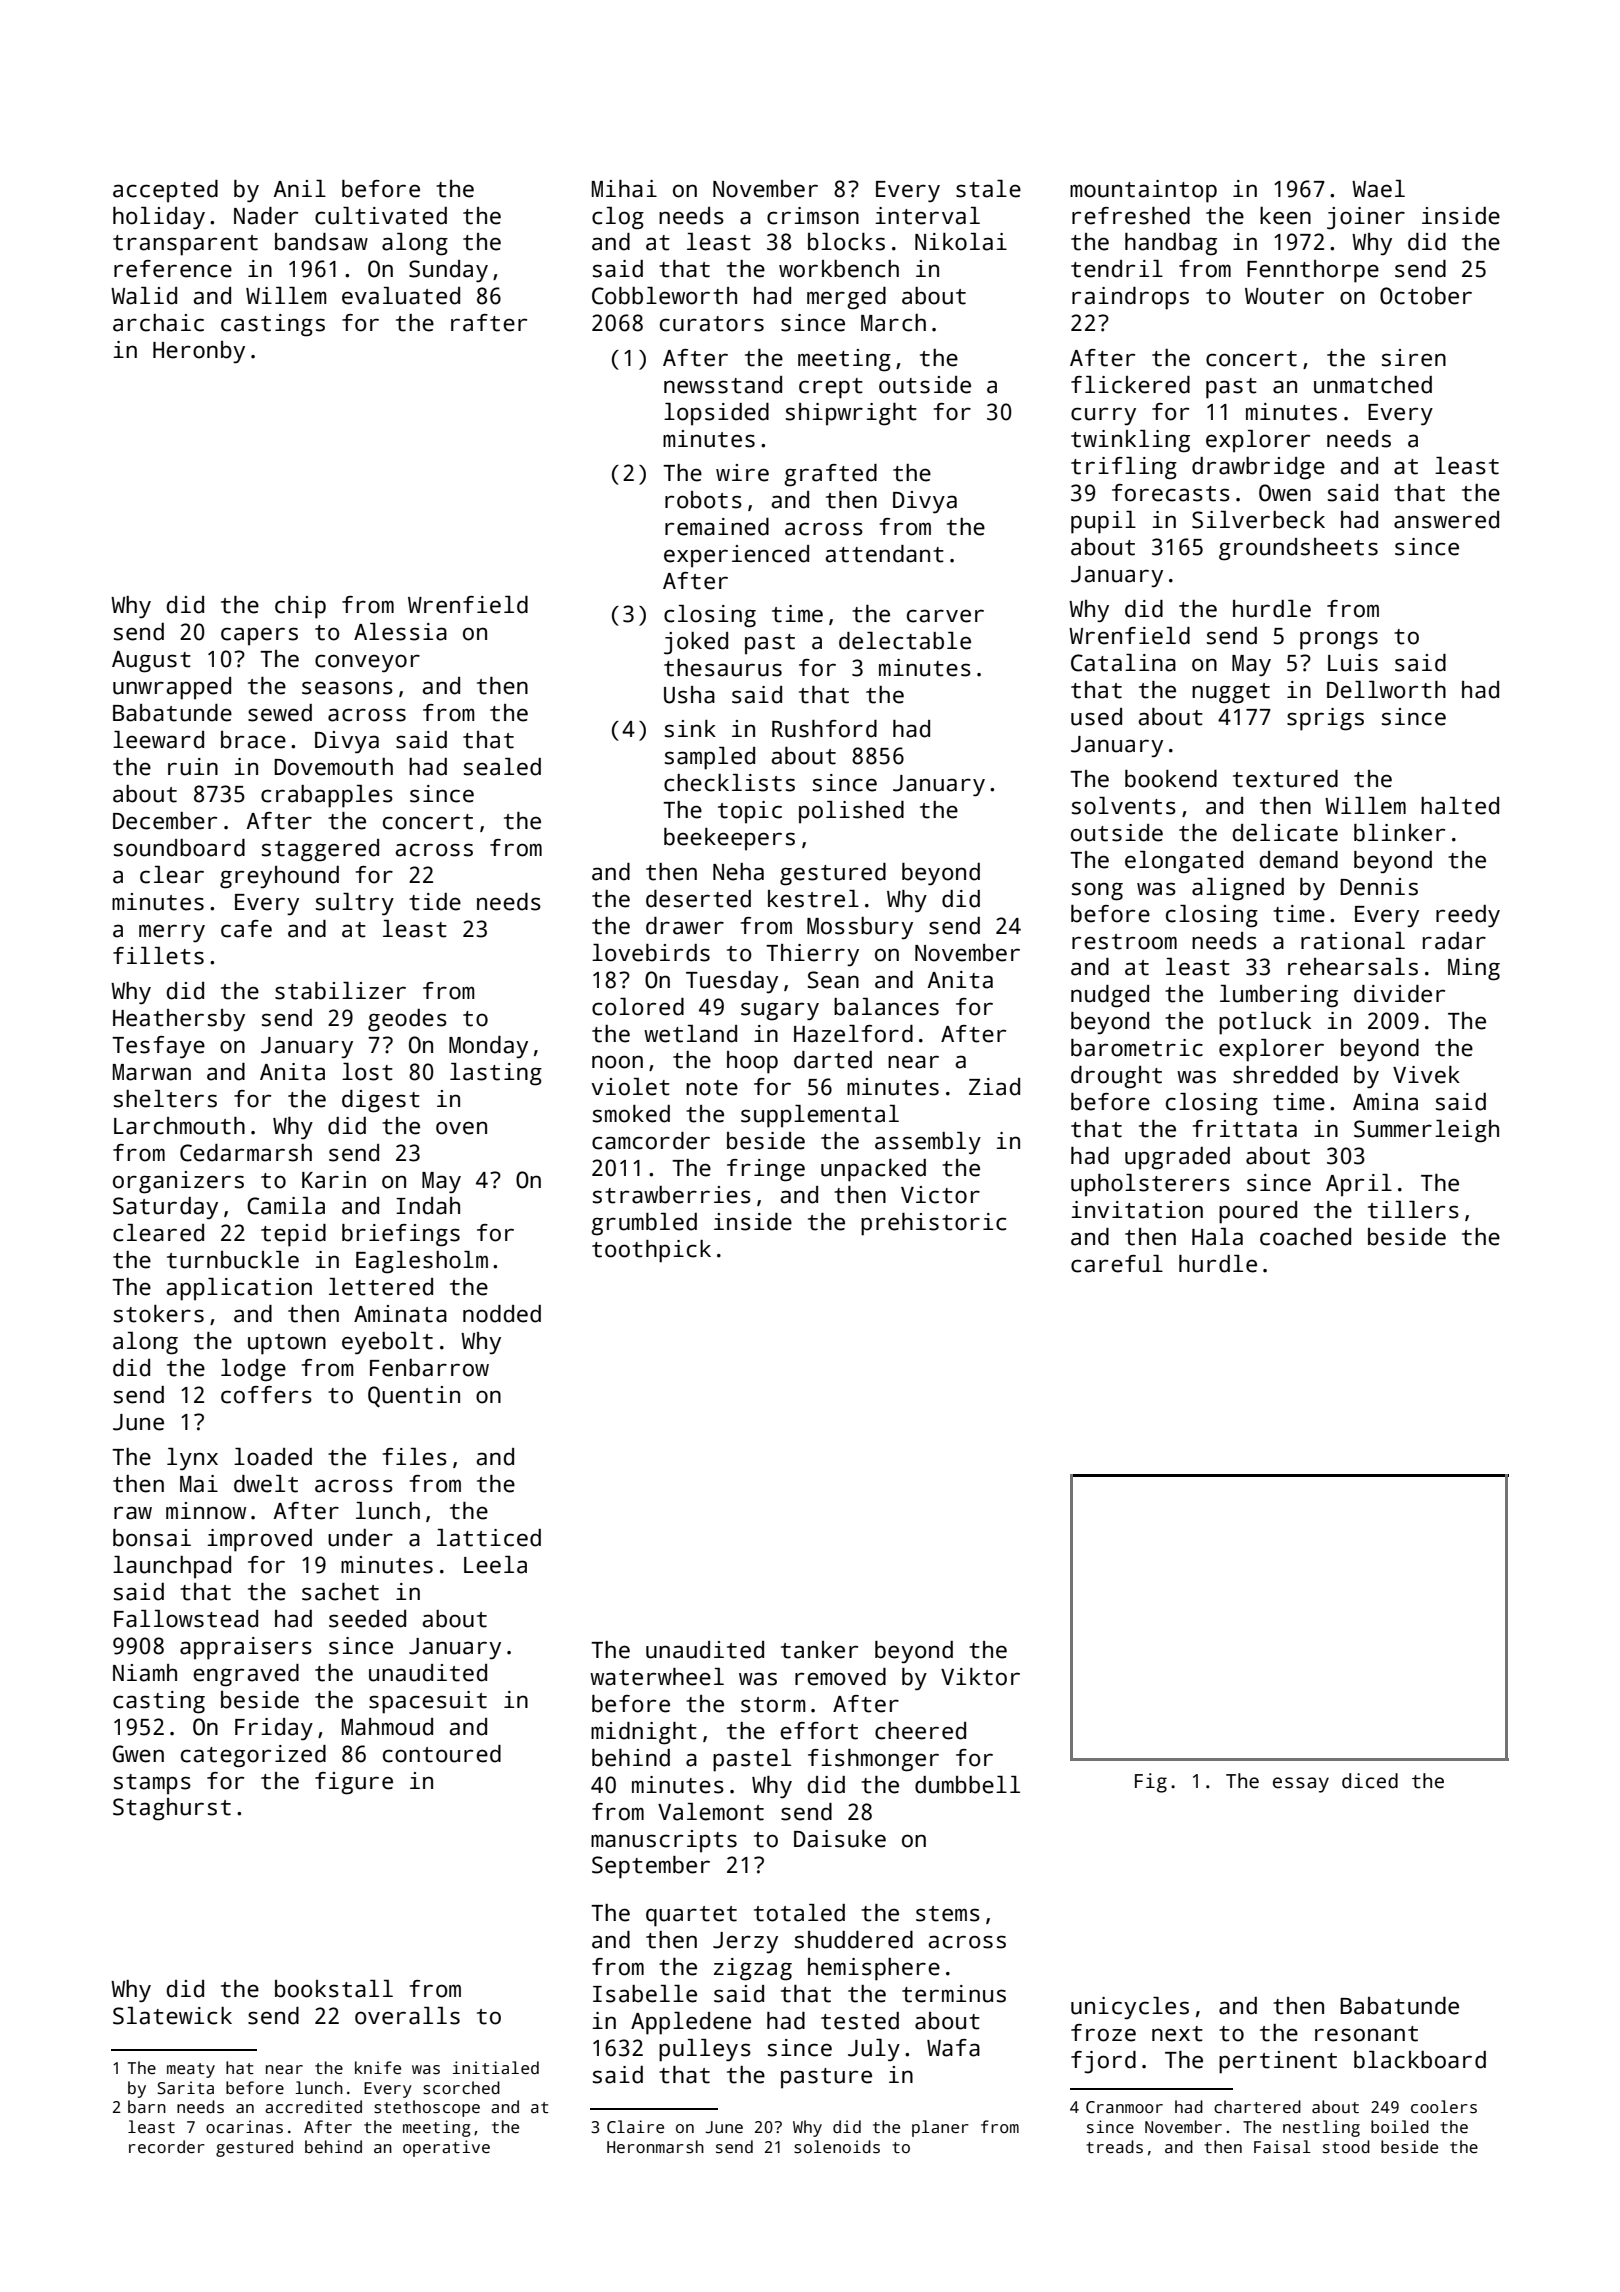 Image resolution: width=1620 pixels, height=2292 pixels. What do you see at coordinates (1378, 189) in the screenshot?
I see `Wael` at bounding box center [1378, 189].
